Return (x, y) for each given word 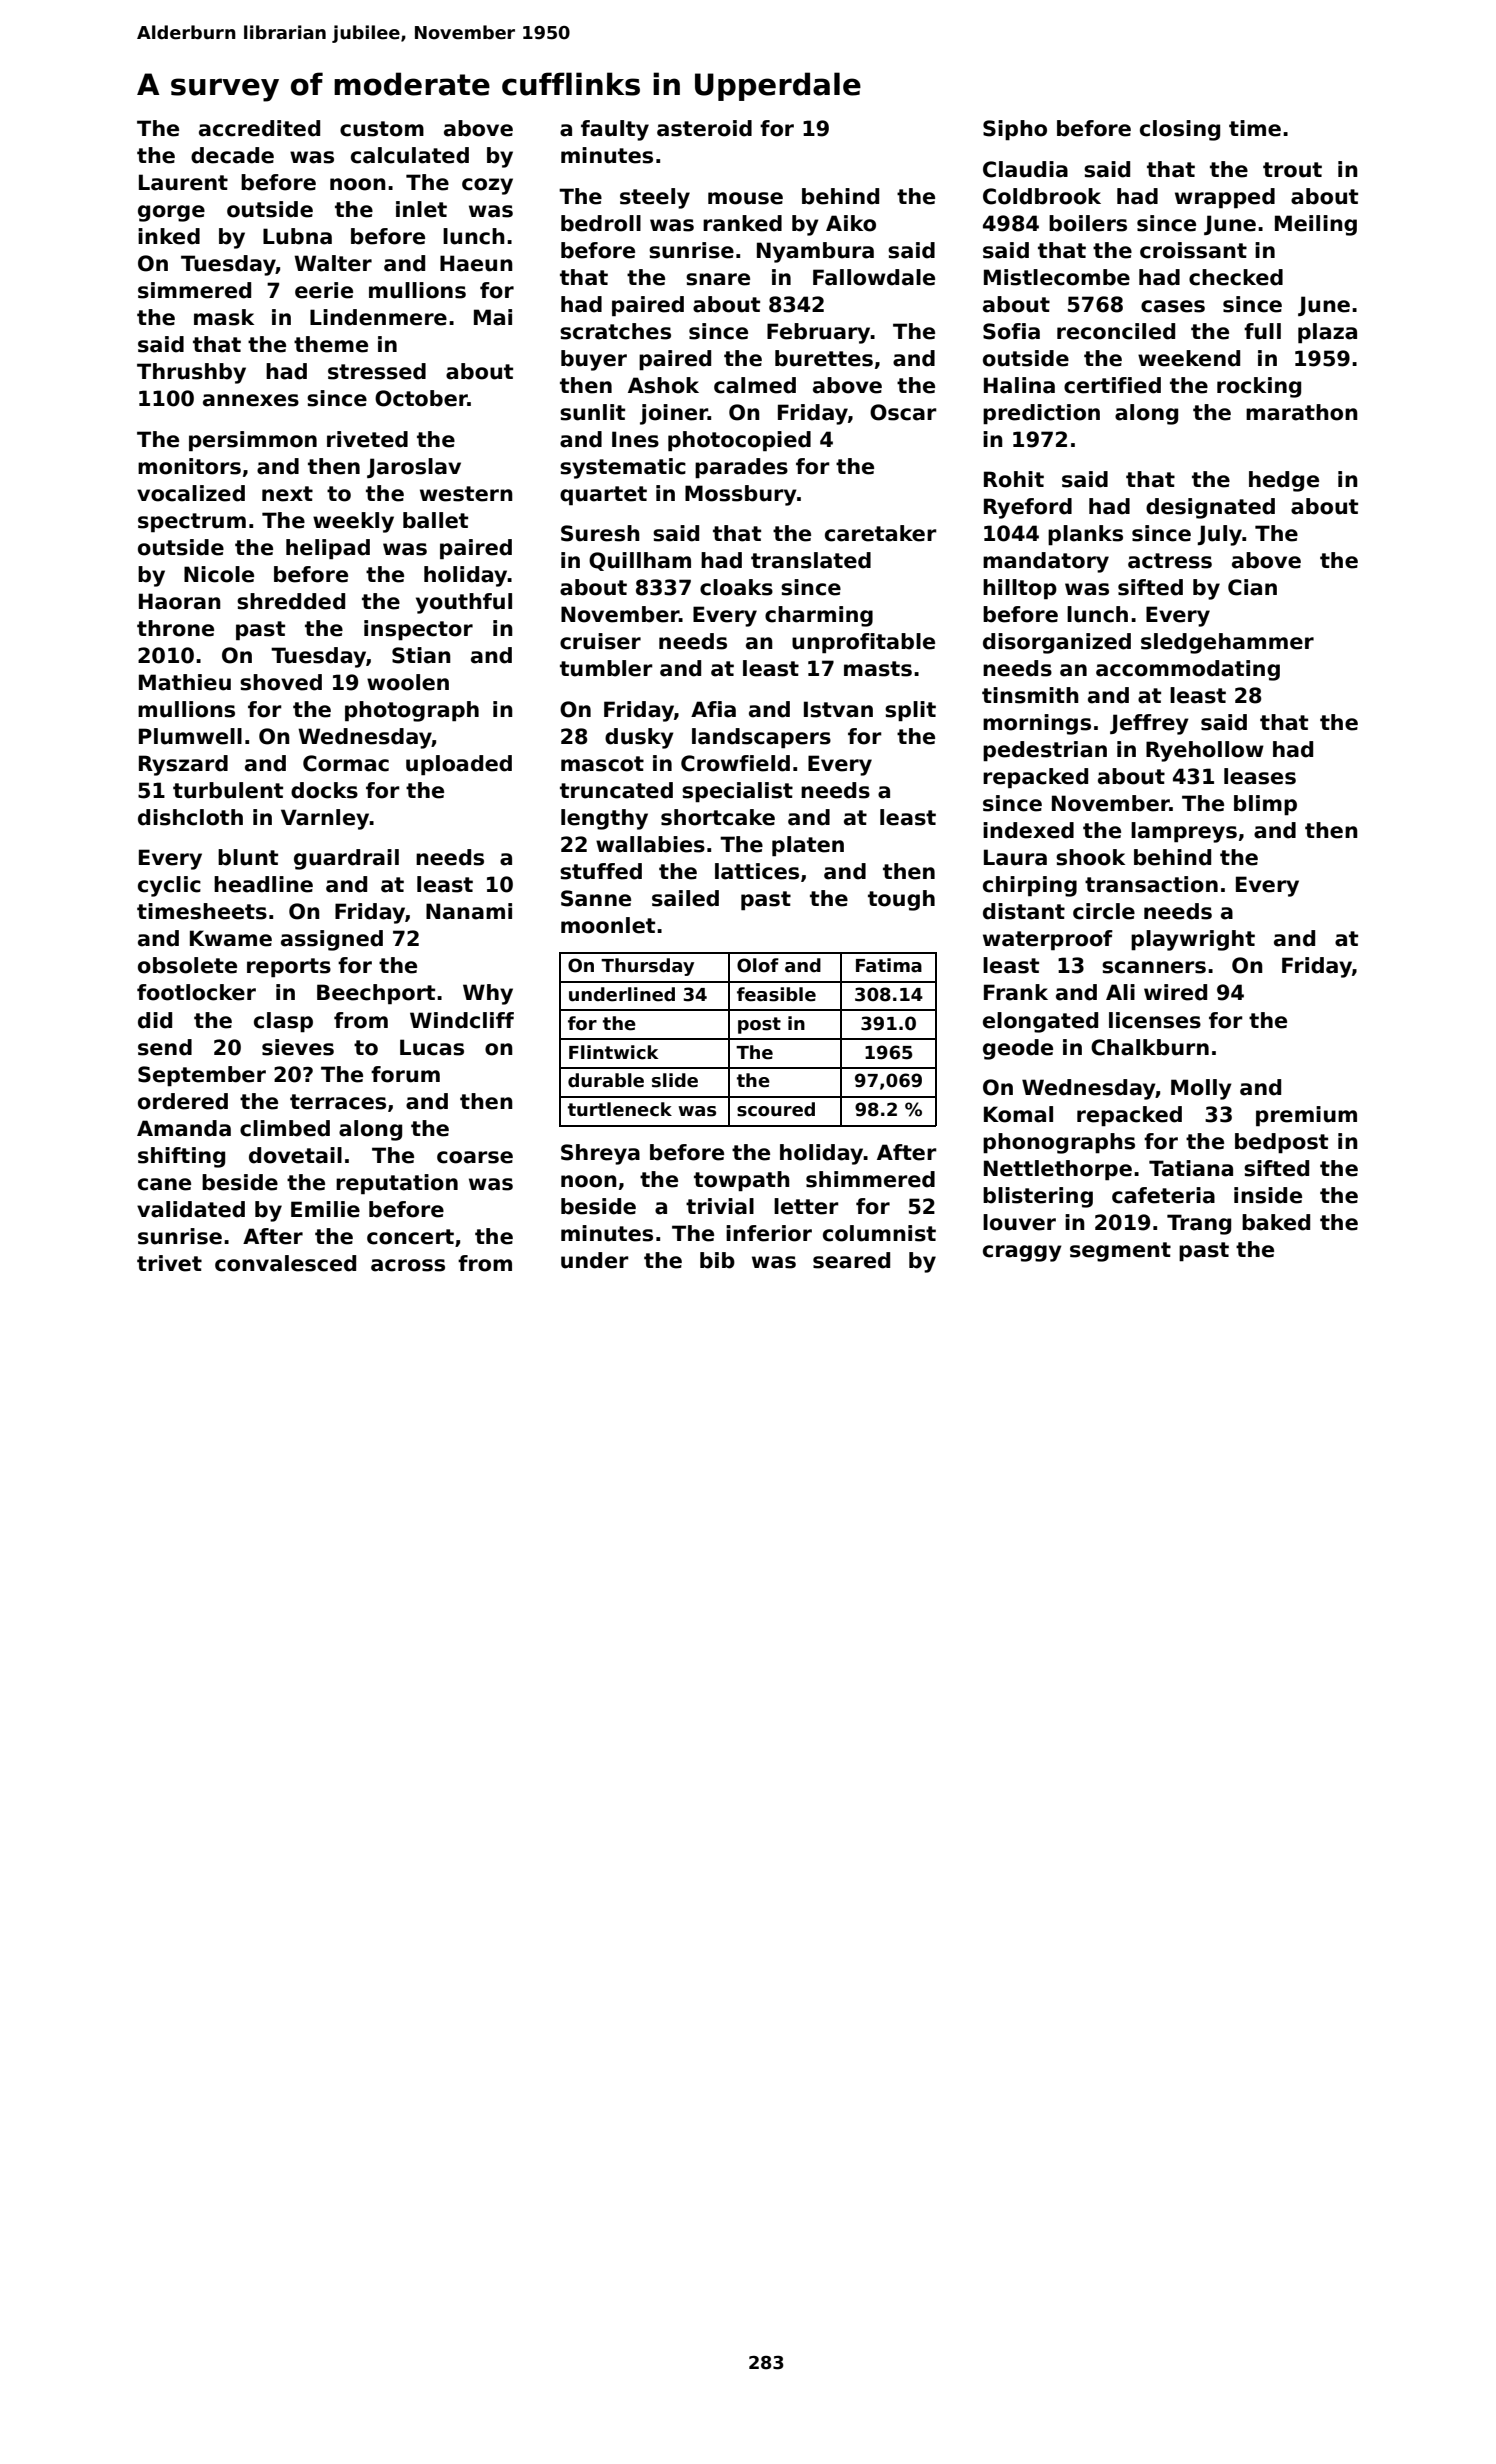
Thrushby (191, 373)
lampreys (1184, 832)
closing (1180, 130)
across (408, 1265)
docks (324, 790)
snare (718, 279)
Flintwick (613, 1052)
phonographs (1059, 1143)
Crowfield (735, 763)
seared (851, 1260)
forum (405, 1074)
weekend (1189, 358)
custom (382, 129)
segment (1120, 1252)
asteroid (704, 128)
